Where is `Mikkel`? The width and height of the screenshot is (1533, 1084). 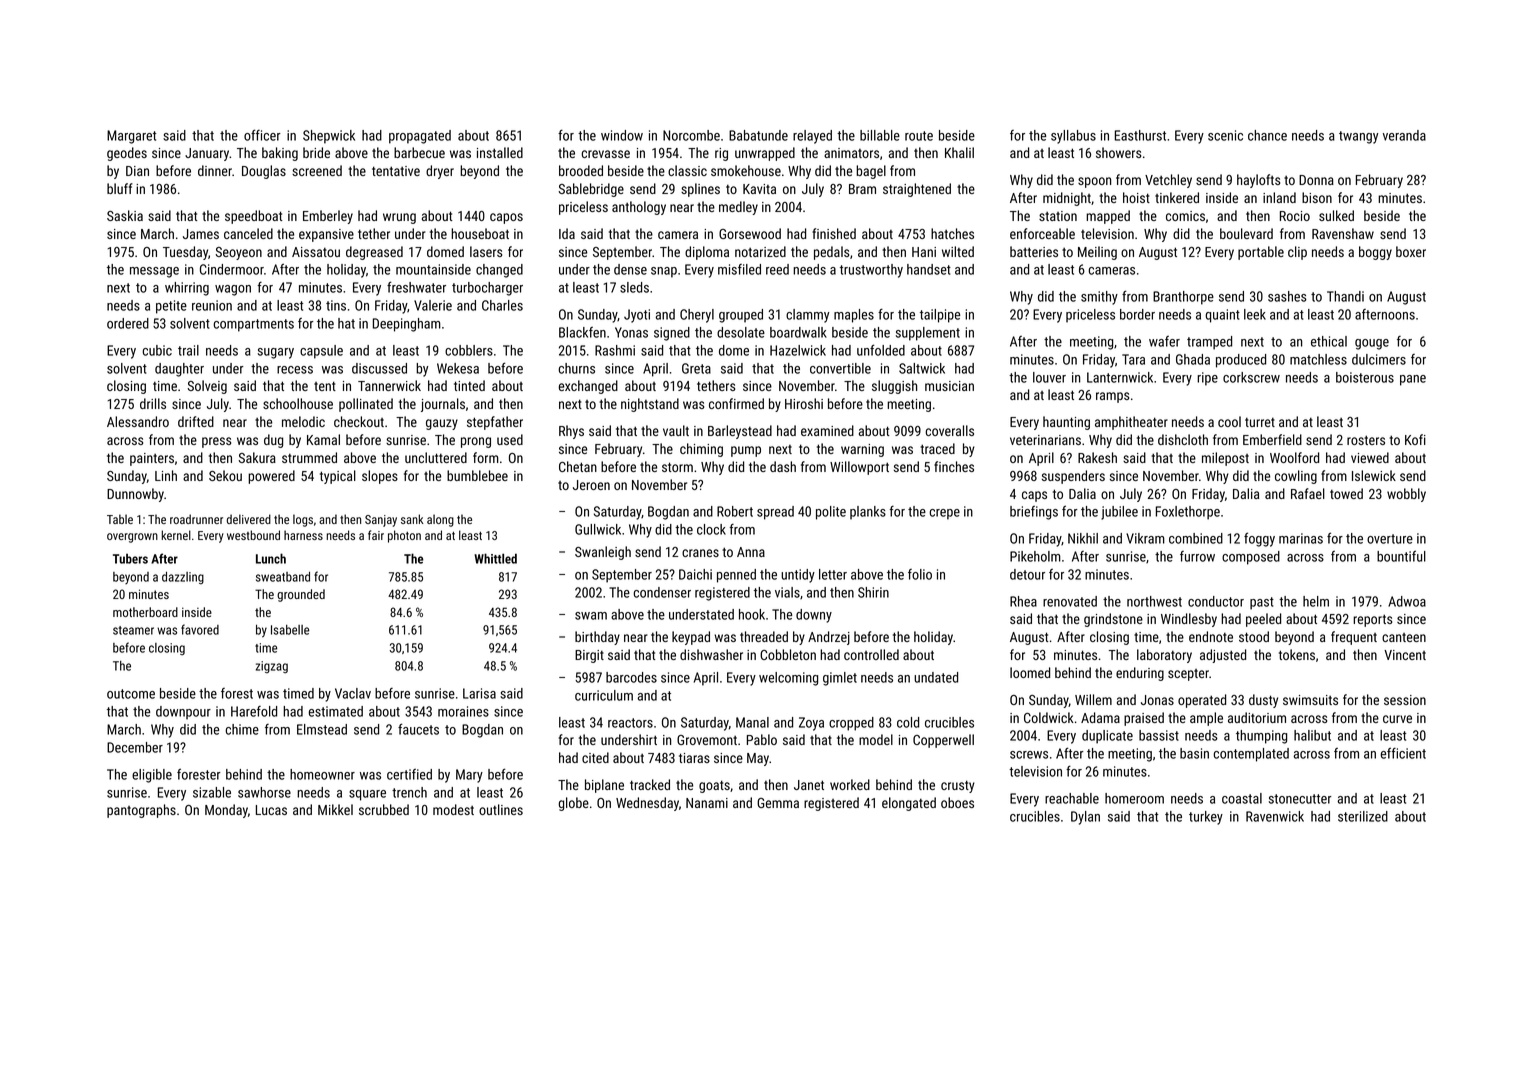 Mikkel is located at coordinates (335, 809).
